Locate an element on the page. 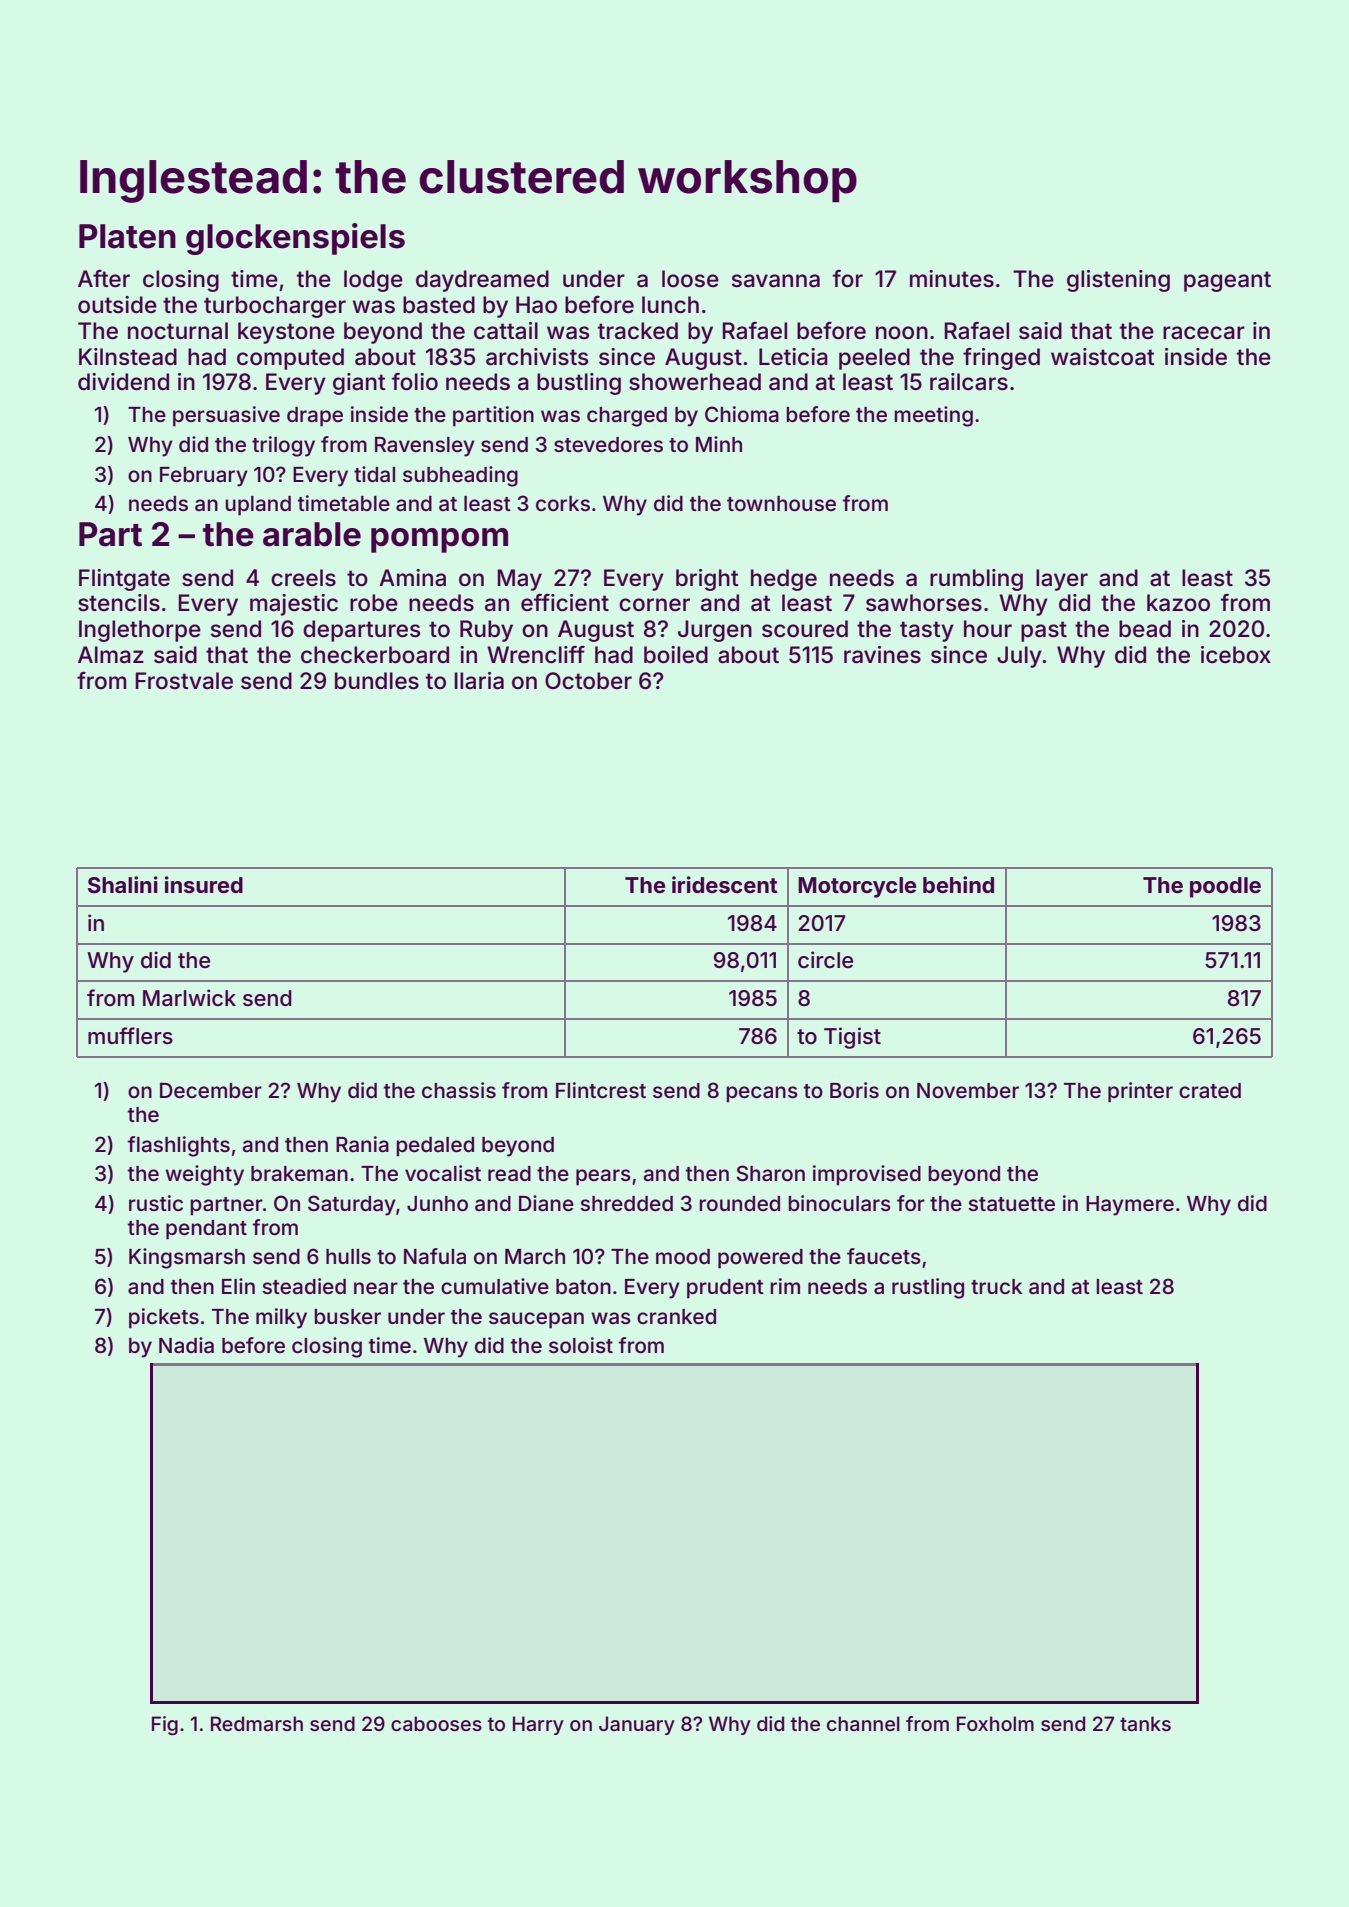 The height and width of the page is (1907, 1349). mufflers is located at coordinates (130, 1036).
